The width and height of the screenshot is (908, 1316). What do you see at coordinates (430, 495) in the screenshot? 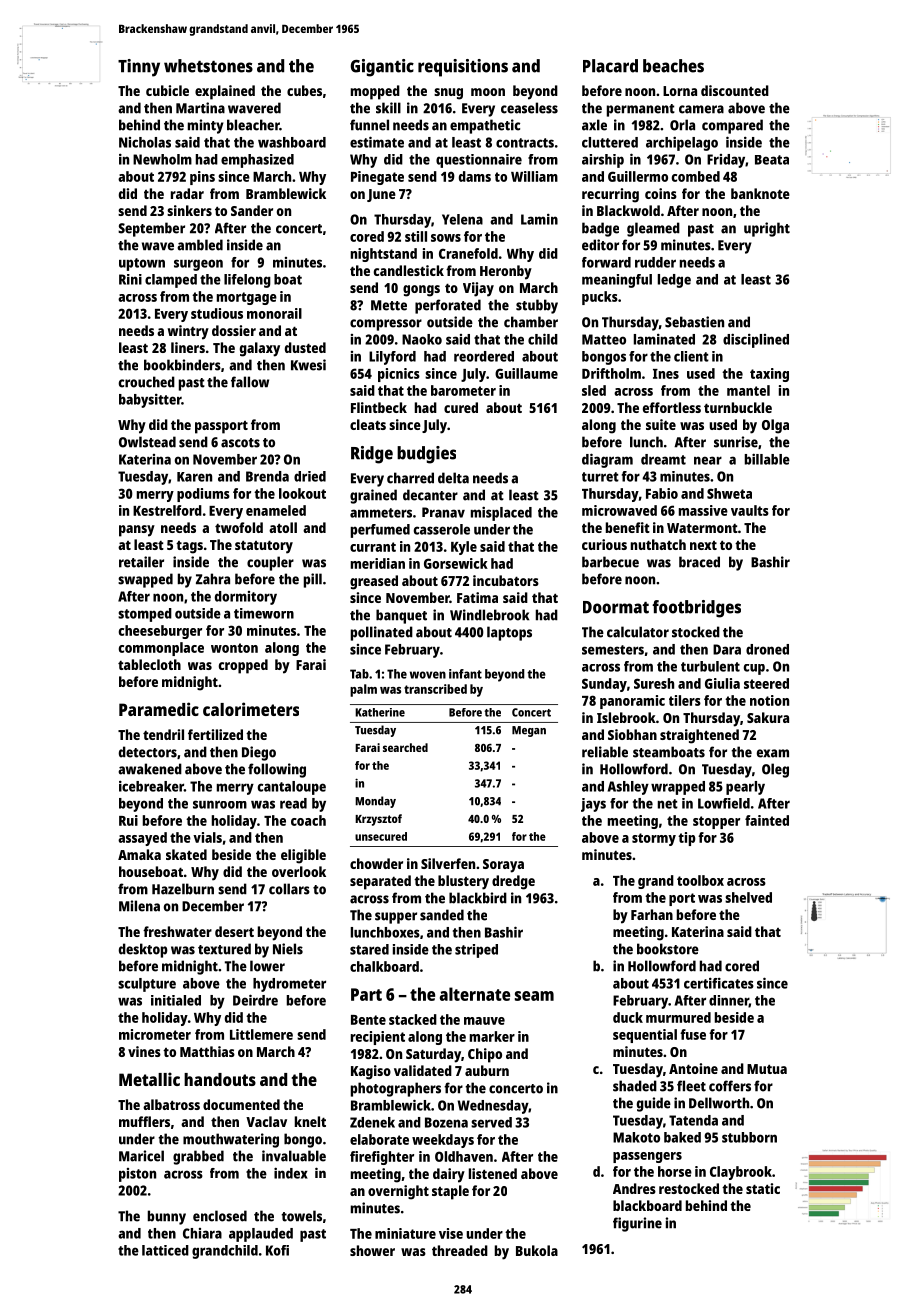
I see `decanter` at bounding box center [430, 495].
